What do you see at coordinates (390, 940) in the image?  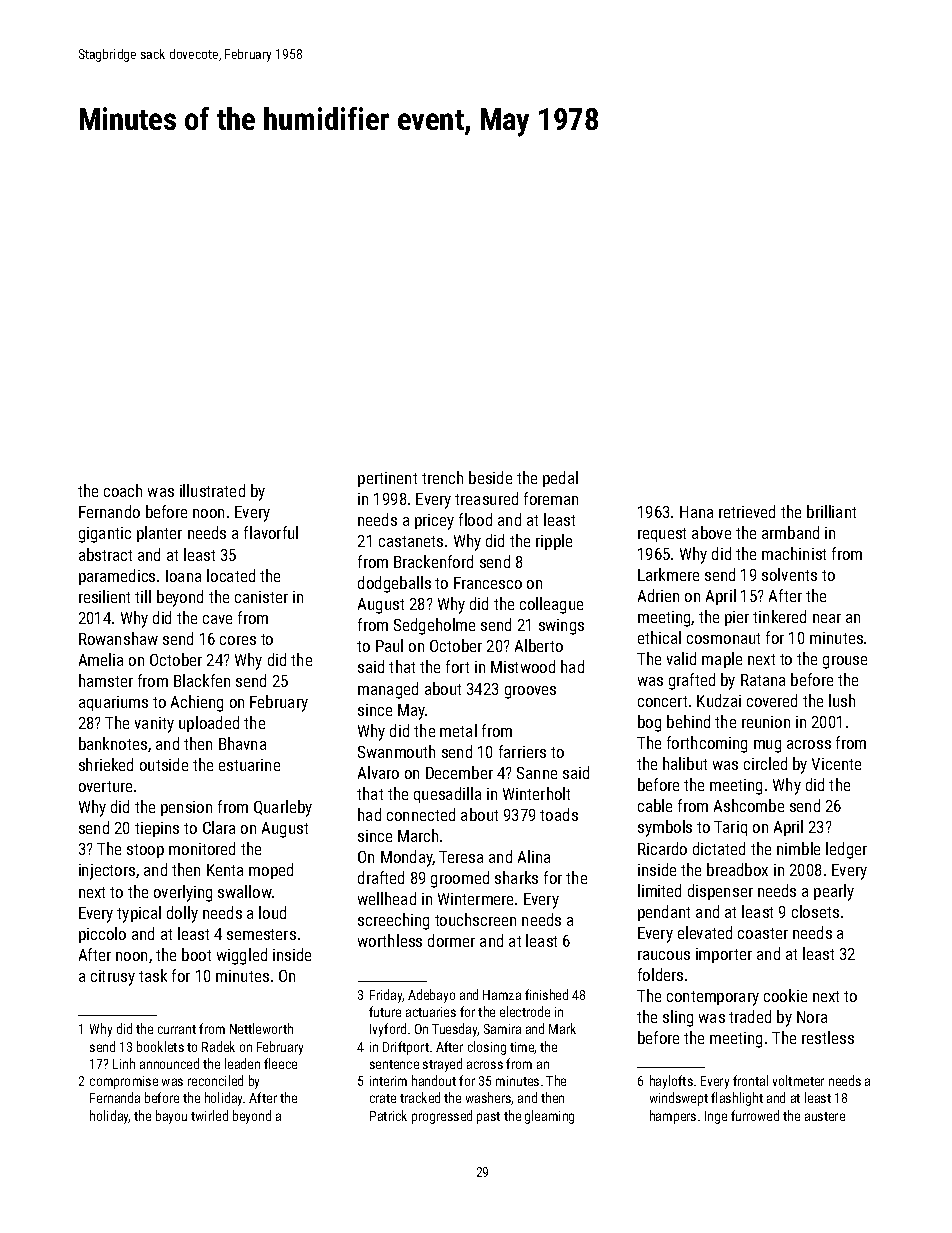 I see `worthless` at bounding box center [390, 940].
